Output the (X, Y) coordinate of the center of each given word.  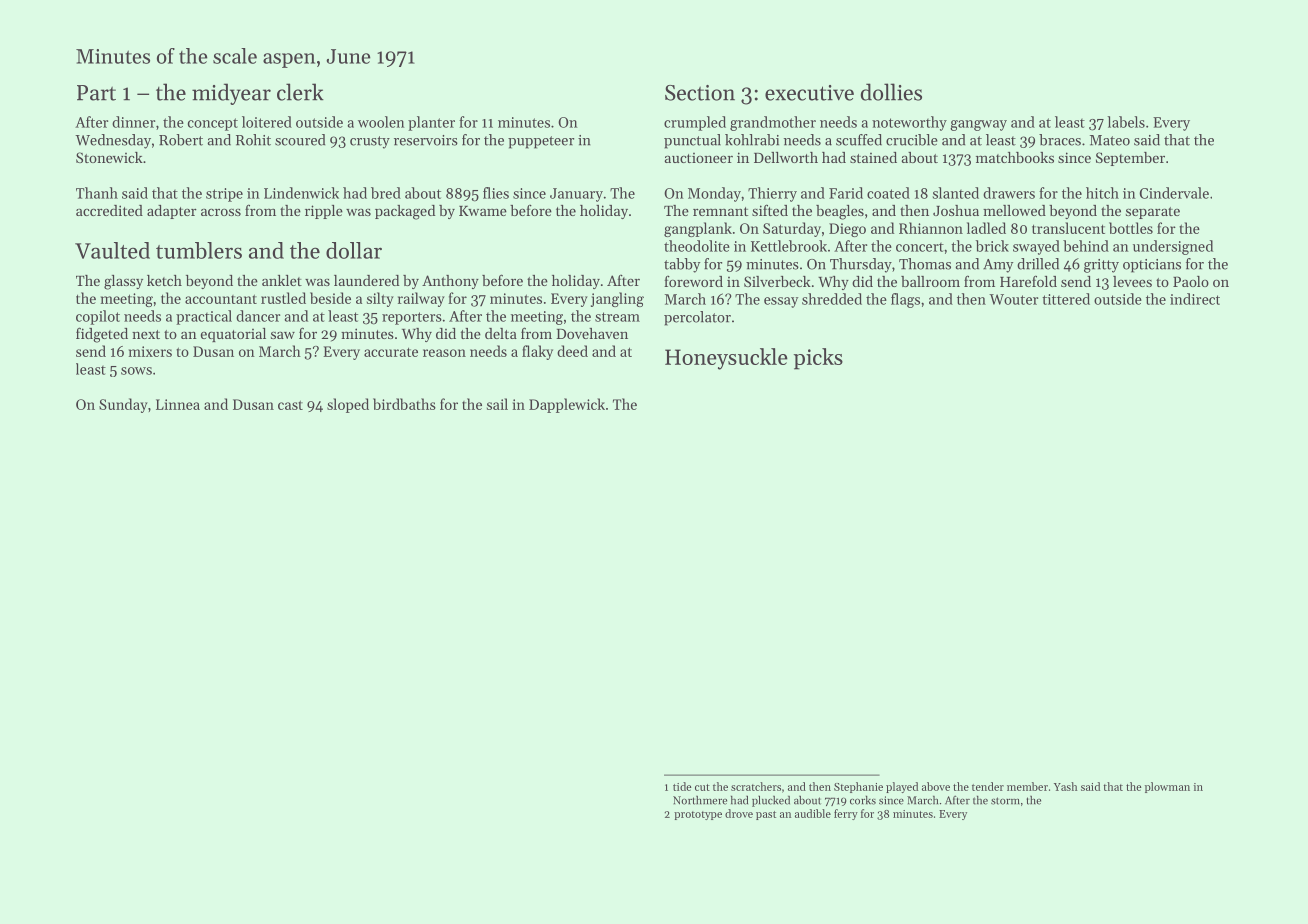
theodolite (697, 246)
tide (682, 786)
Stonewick (109, 157)
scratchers (756, 786)
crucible (912, 140)
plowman (1167, 787)
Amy (998, 266)
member (1027, 786)
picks (818, 359)
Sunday (123, 405)
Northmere (700, 800)
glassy (123, 282)
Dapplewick (567, 405)
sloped (348, 405)
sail (497, 404)
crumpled (695, 123)
